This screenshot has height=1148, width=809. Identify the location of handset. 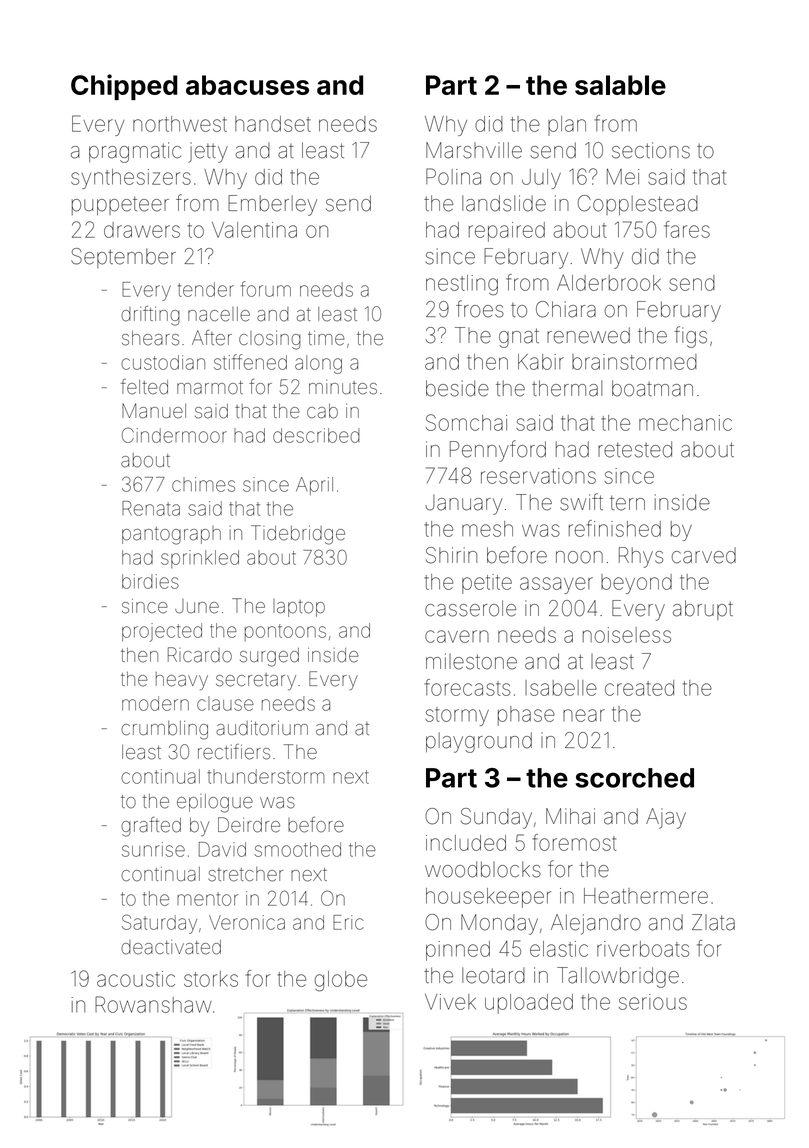
(273, 124).
